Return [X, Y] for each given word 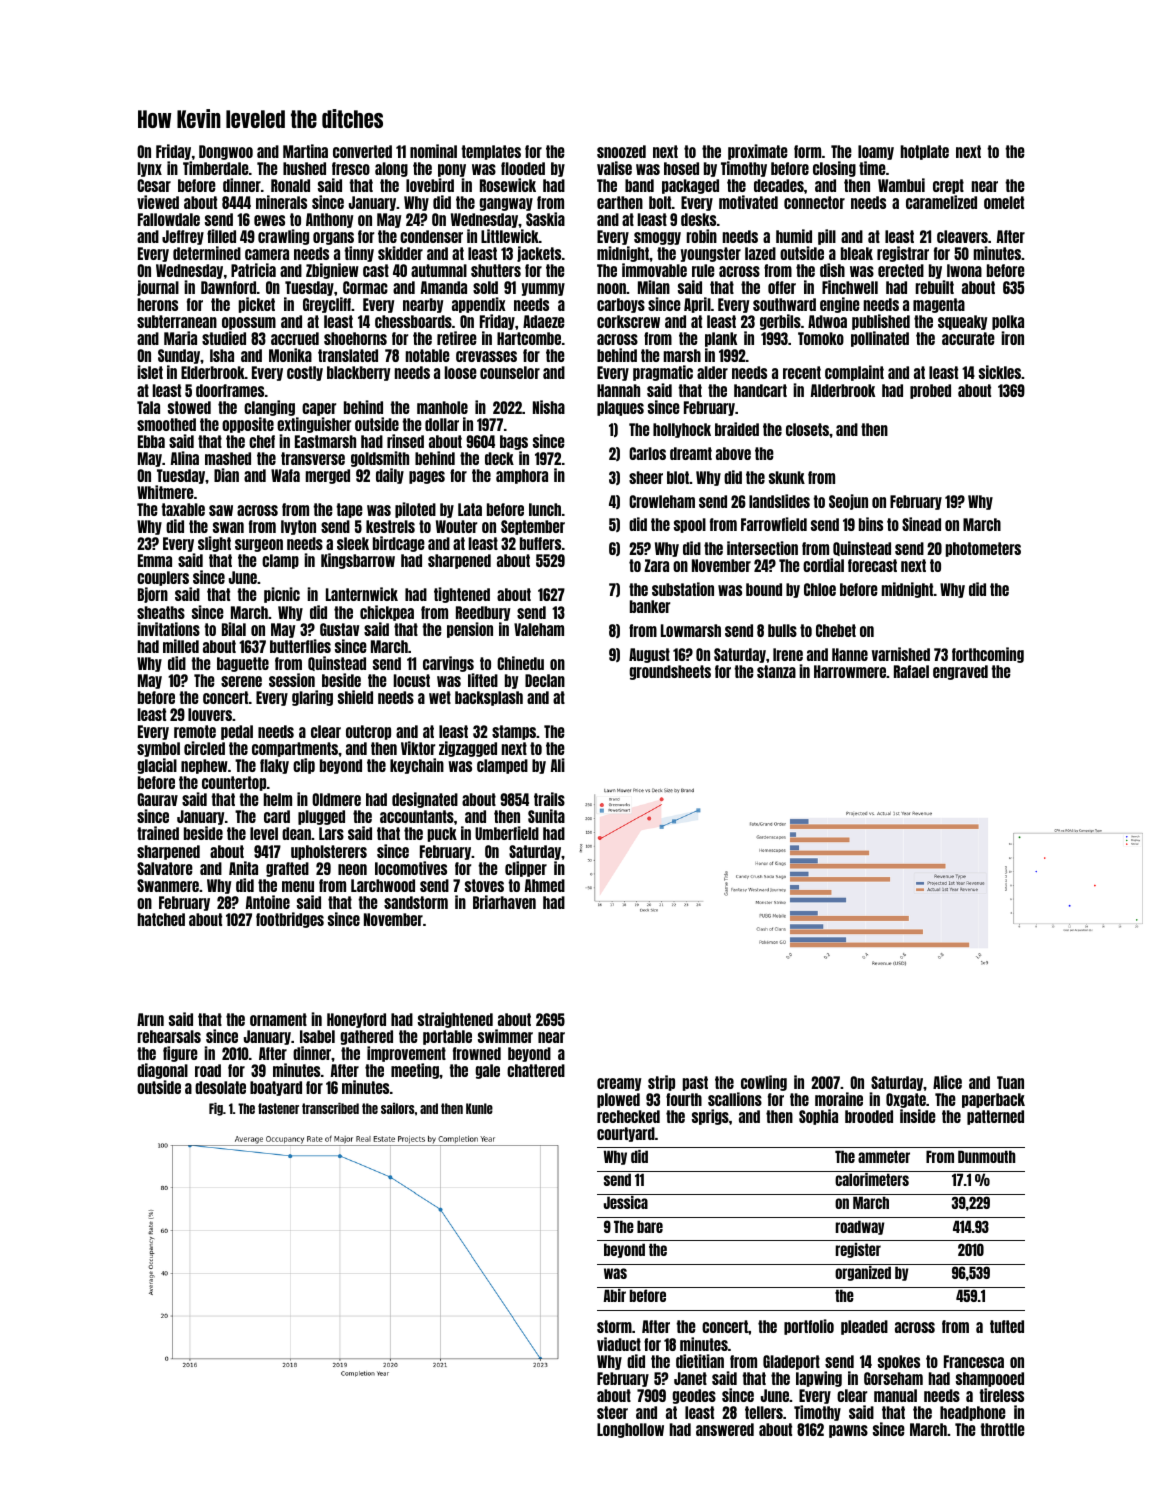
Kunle [479, 1108]
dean [296, 833]
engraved [960, 672]
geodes [694, 1396]
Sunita [546, 816]
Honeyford [356, 1020]
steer [612, 1412]
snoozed [621, 151]
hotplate [925, 152]
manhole [442, 407]
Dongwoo [226, 152]
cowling [764, 1083]
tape [349, 510]
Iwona [964, 270]
